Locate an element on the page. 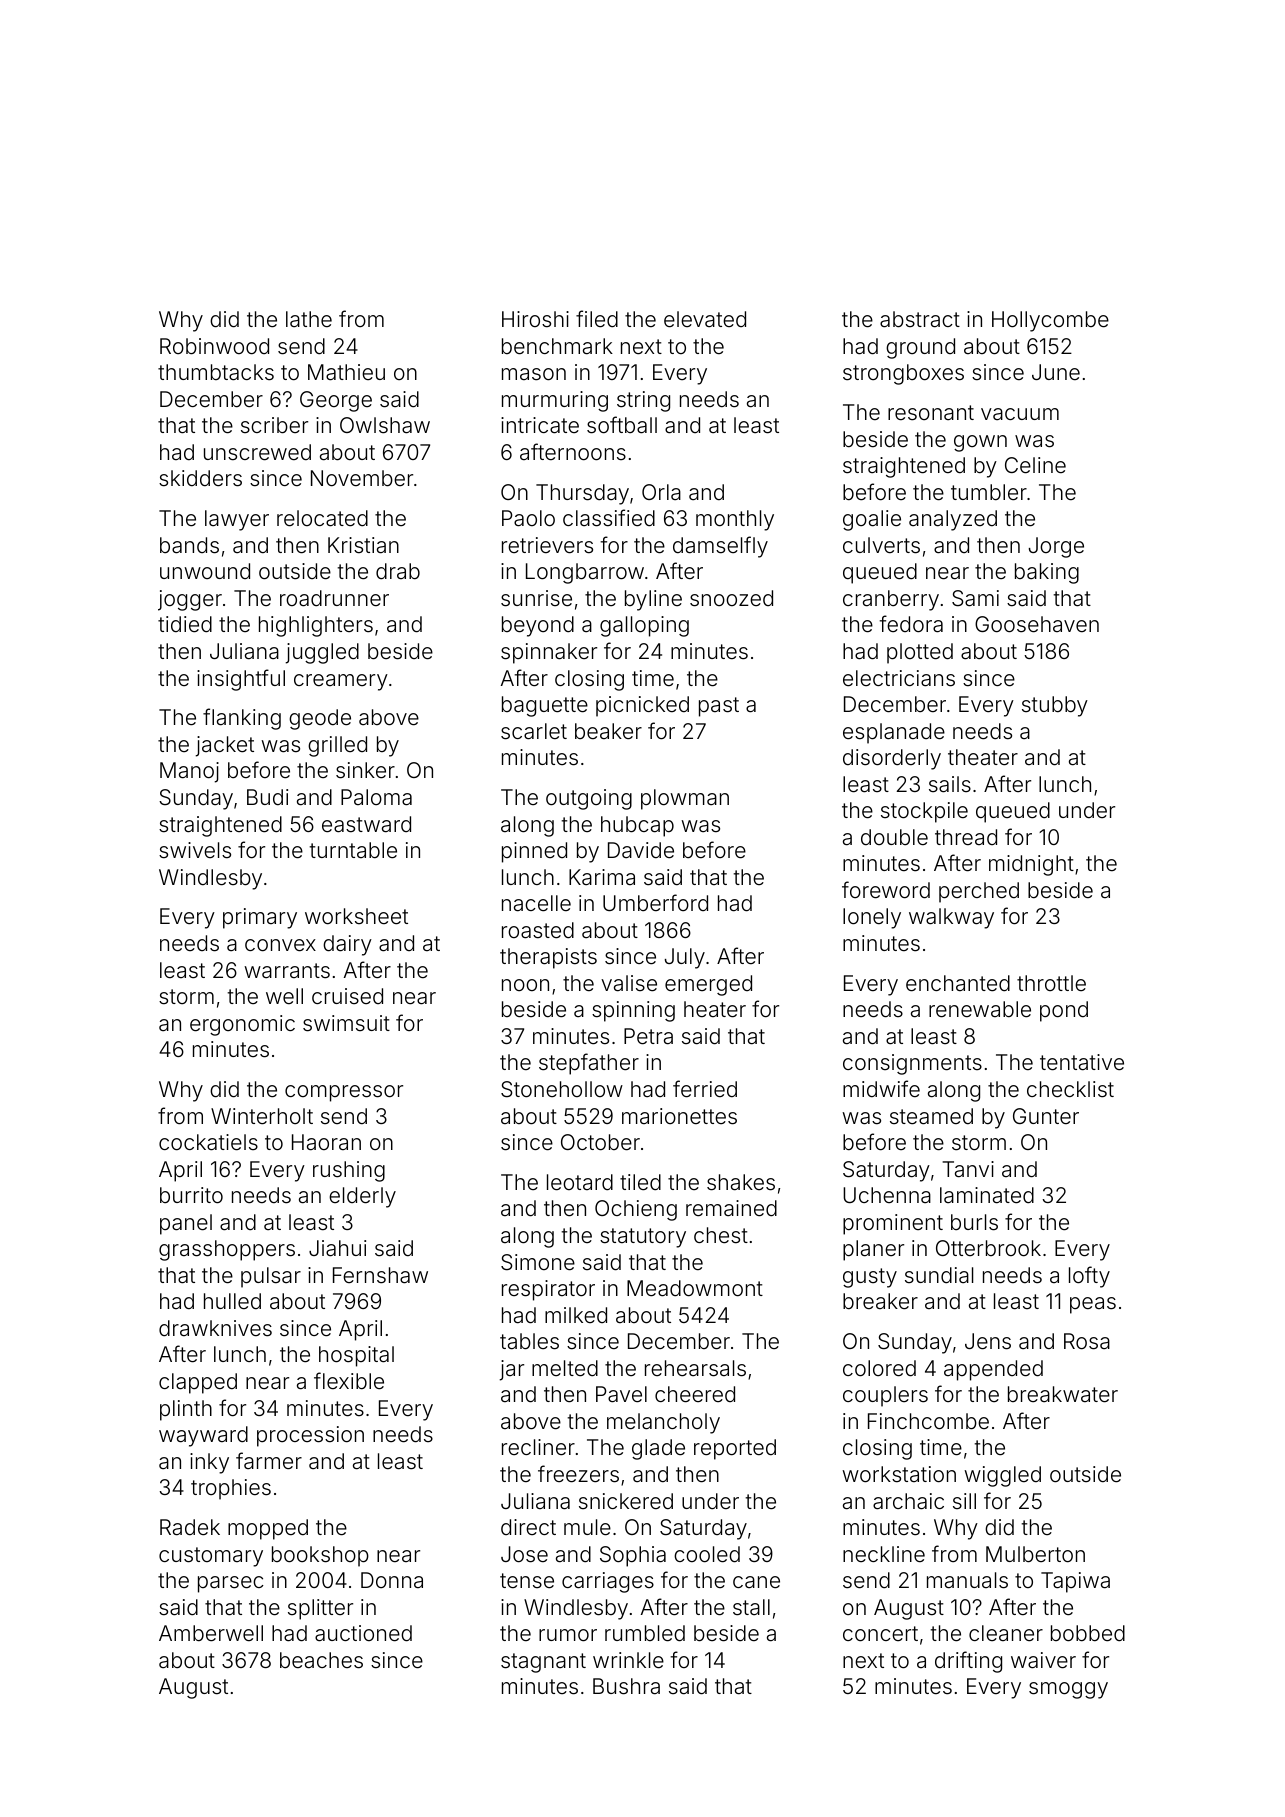 This image has width=1285, height=1817. primary is located at coordinates (260, 918).
